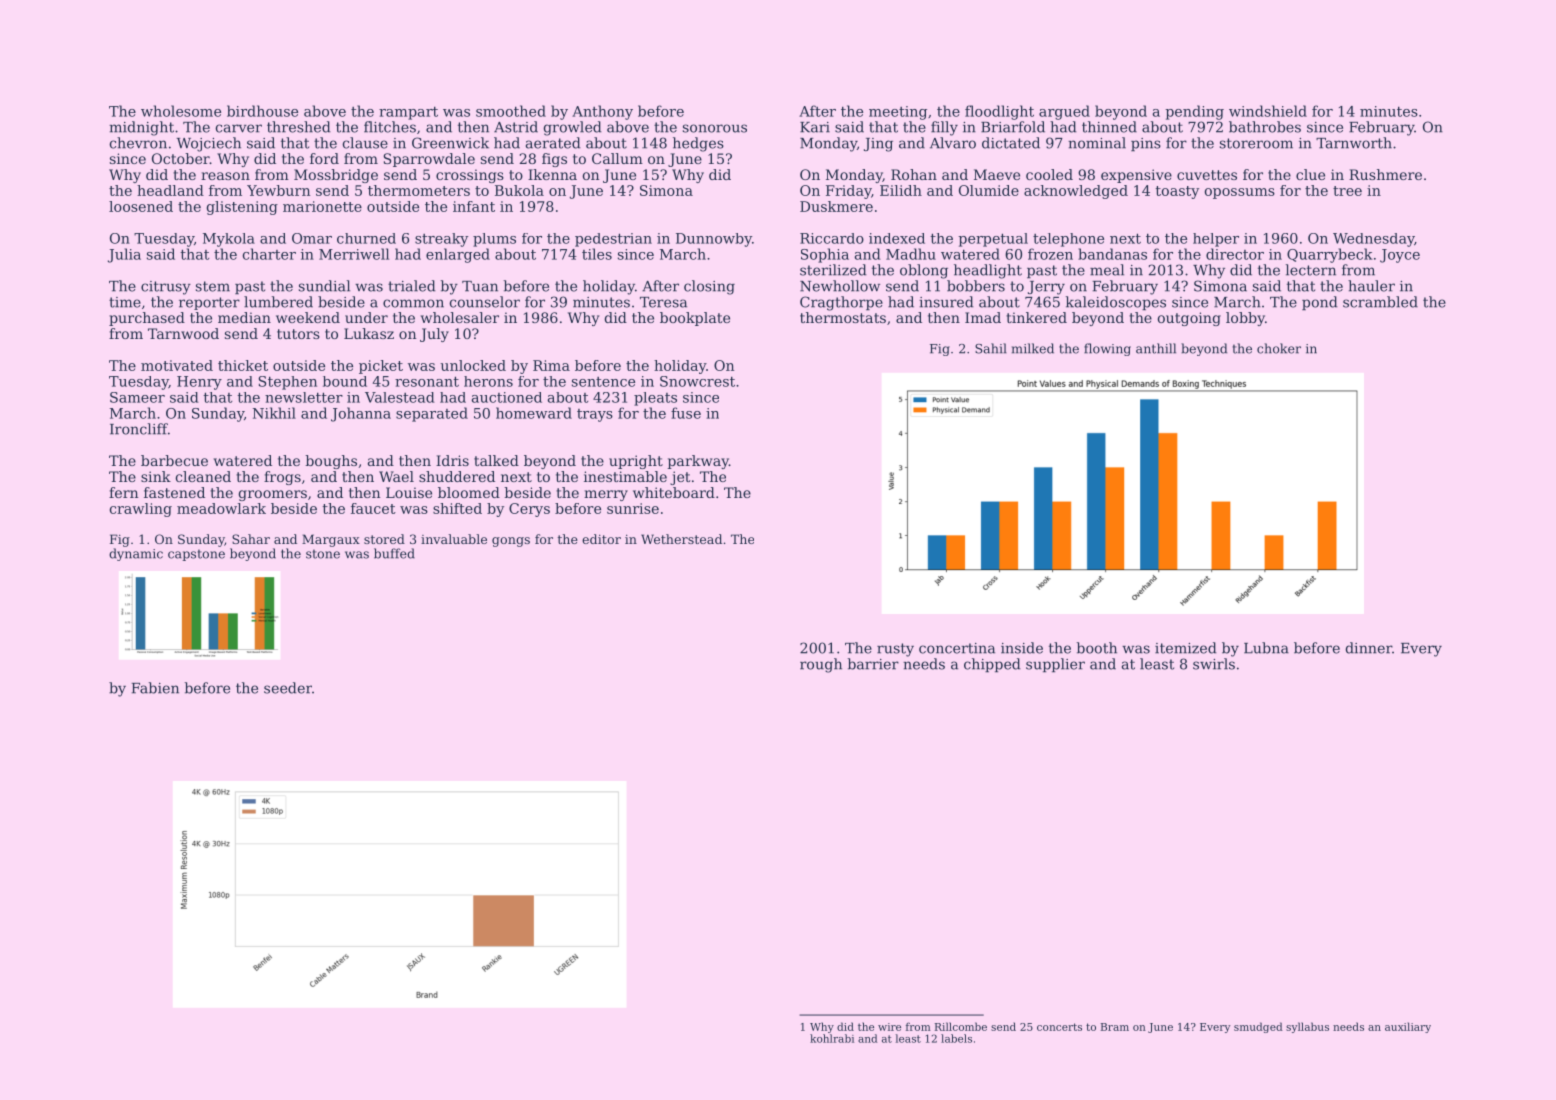  What do you see at coordinates (1279, 348) in the screenshot?
I see `choker` at bounding box center [1279, 348].
